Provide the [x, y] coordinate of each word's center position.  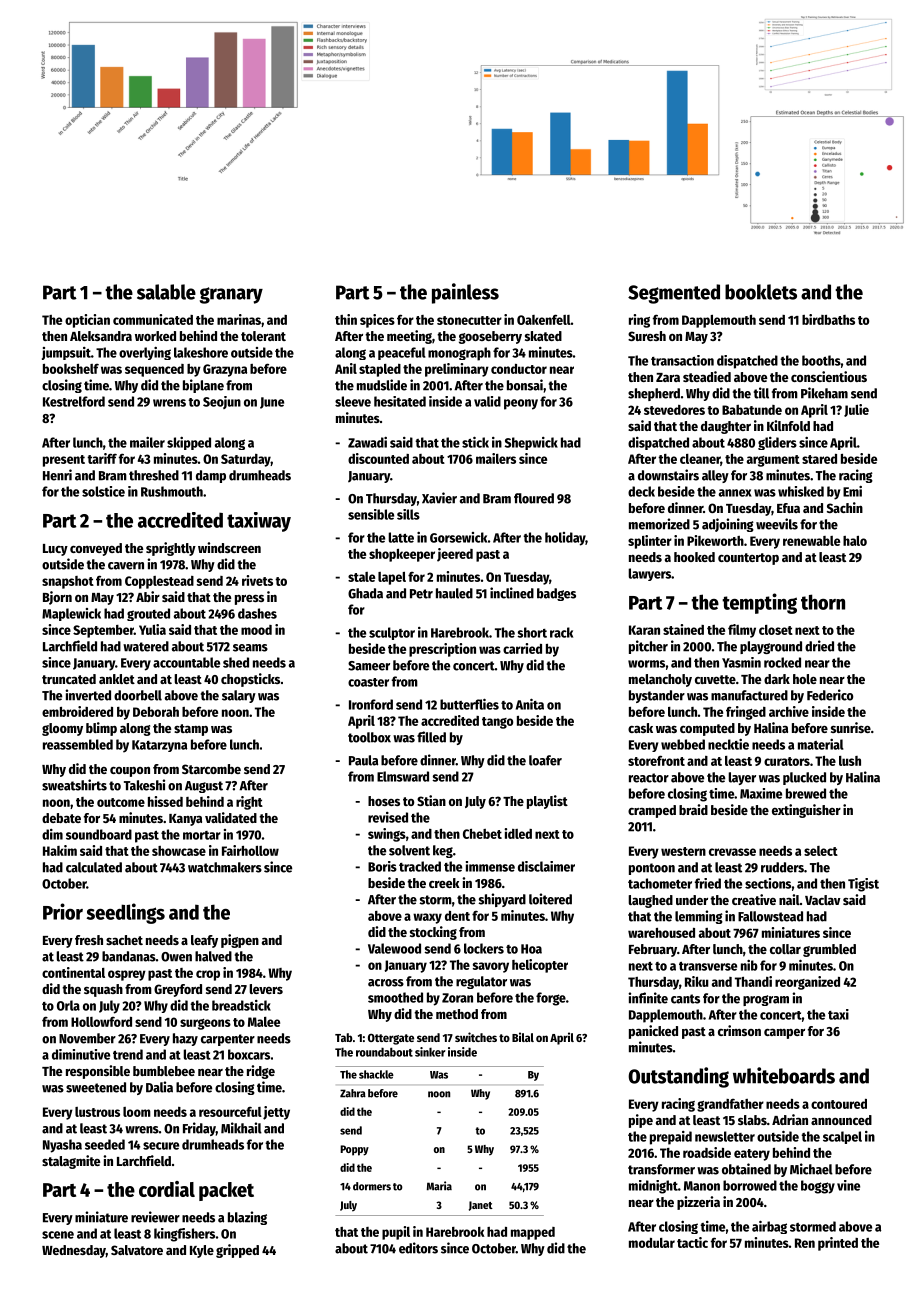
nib [749, 965]
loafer [545, 760]
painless [465, 293]
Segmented [674, 294]
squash [103, 990]
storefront [656, 760]
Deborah [156, 712]
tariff [102, 458]
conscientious [829, 376]
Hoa [531, 949]
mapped [533, 1233]
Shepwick [531, 443]
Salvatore [137, 1250]
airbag [769, 1227]
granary [231, 295]
